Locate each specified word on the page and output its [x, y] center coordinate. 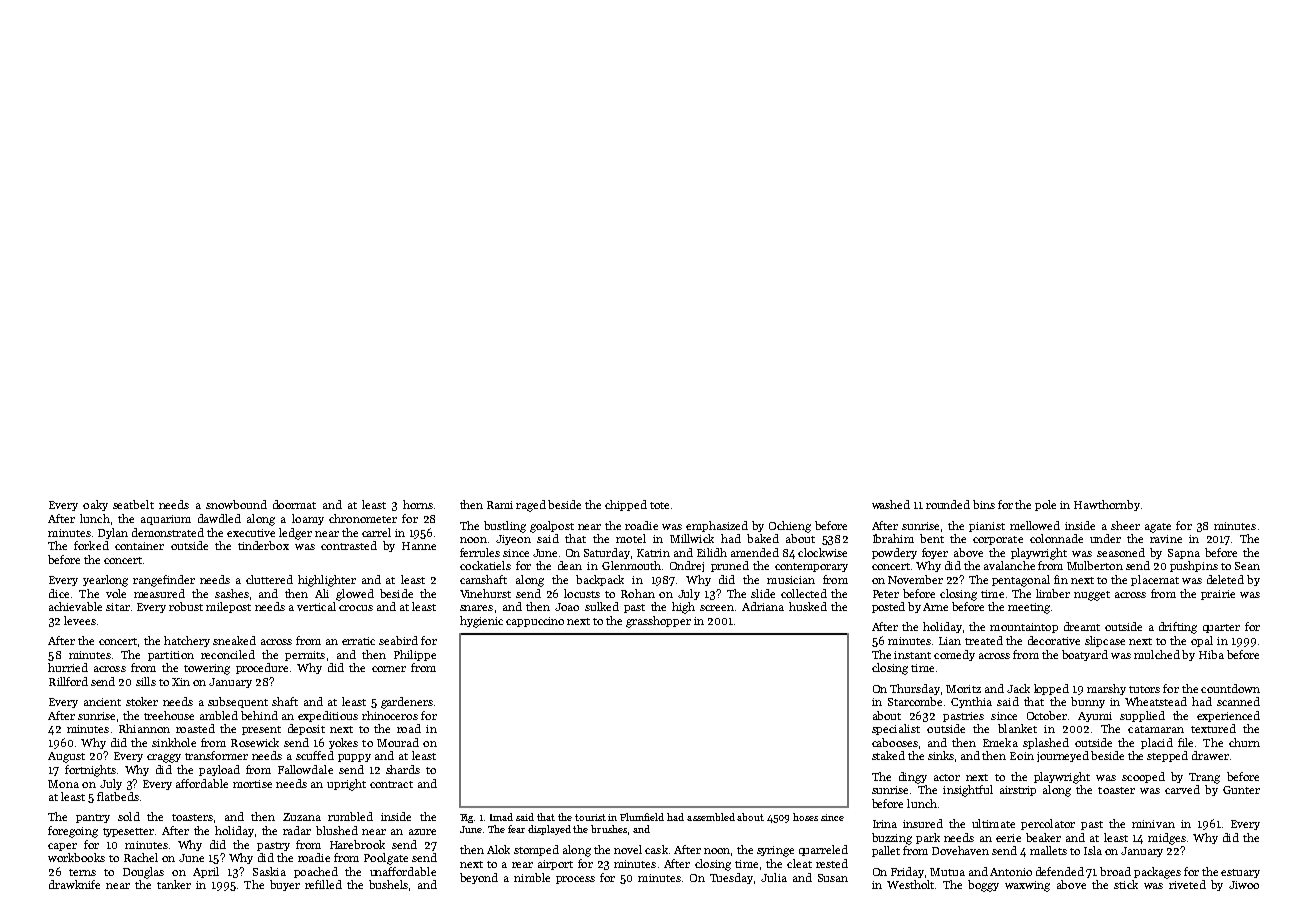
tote [659, 505]
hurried [68, 667]
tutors [1144, 689]
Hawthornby [1107, 505]
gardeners [407, 703]
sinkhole [174, 742]
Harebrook [357, 844]
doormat [294, 504]
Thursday [915, 689]
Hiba [1211, 654]
